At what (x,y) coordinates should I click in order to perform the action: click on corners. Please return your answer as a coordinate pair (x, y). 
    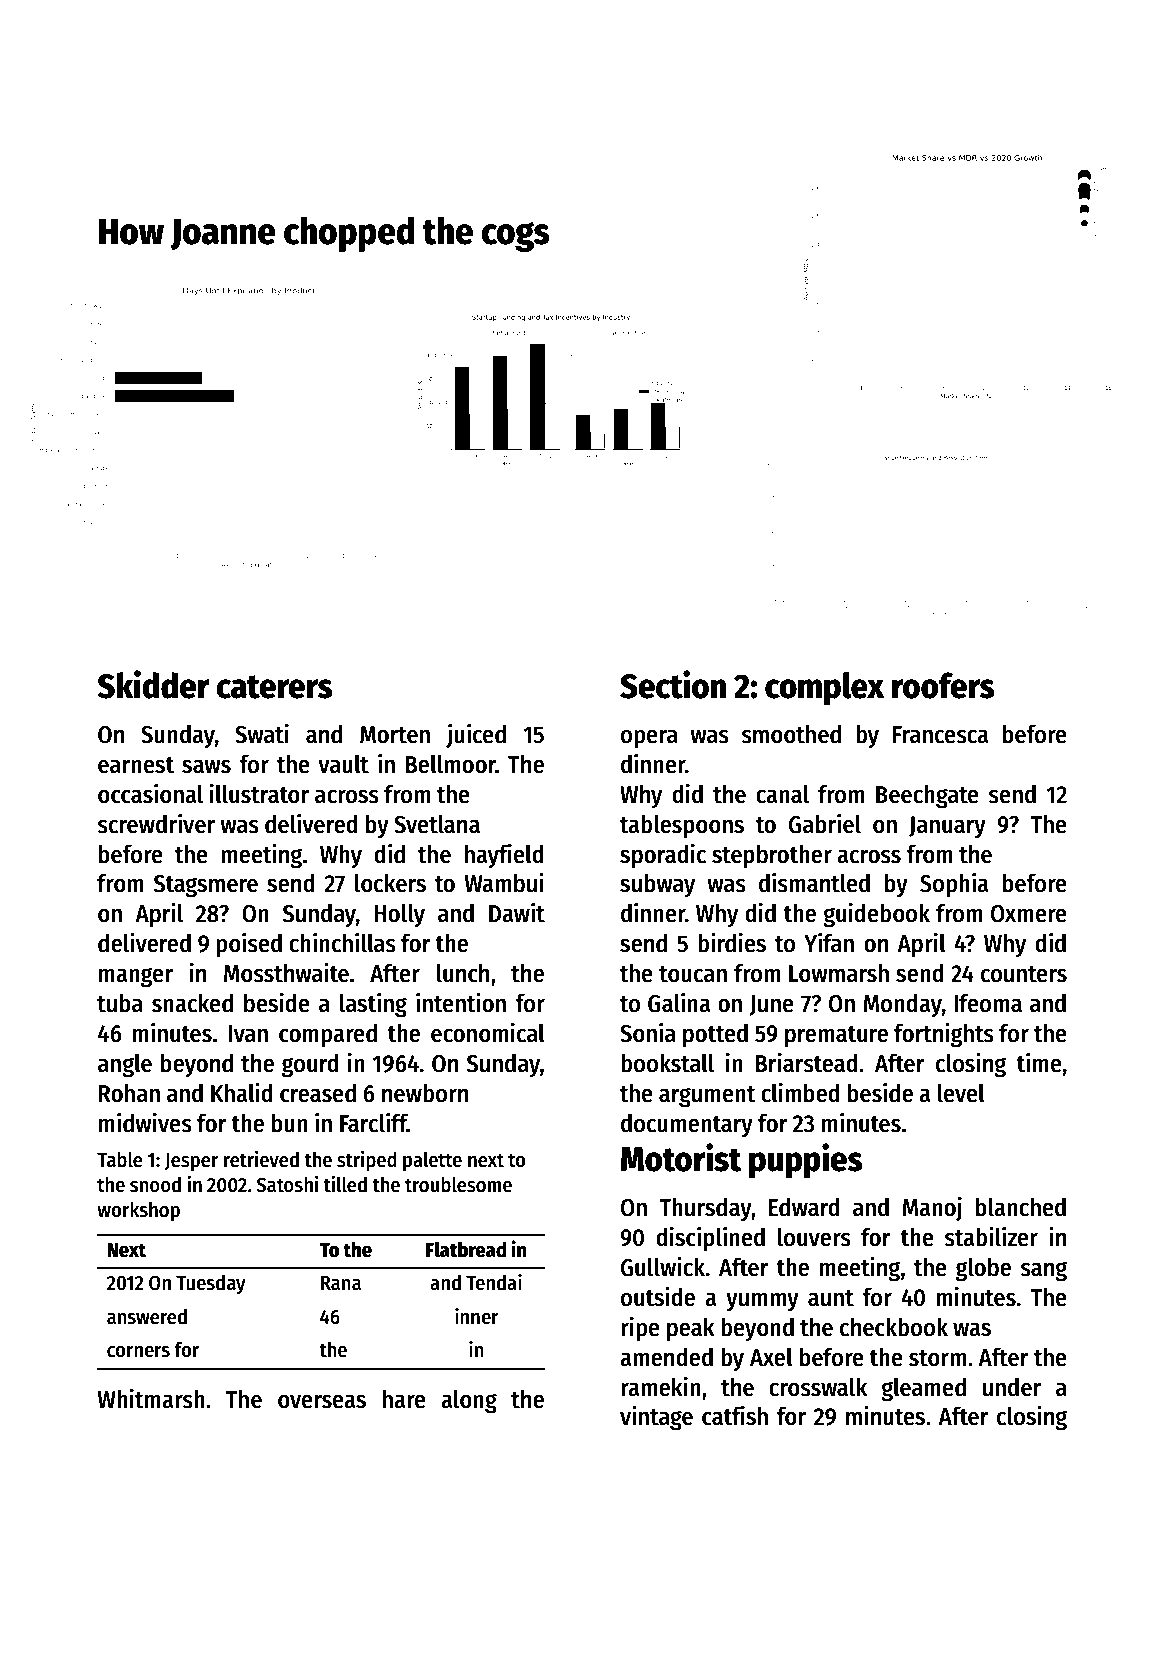
    Looking at the image, I should click on (138, 1352).
